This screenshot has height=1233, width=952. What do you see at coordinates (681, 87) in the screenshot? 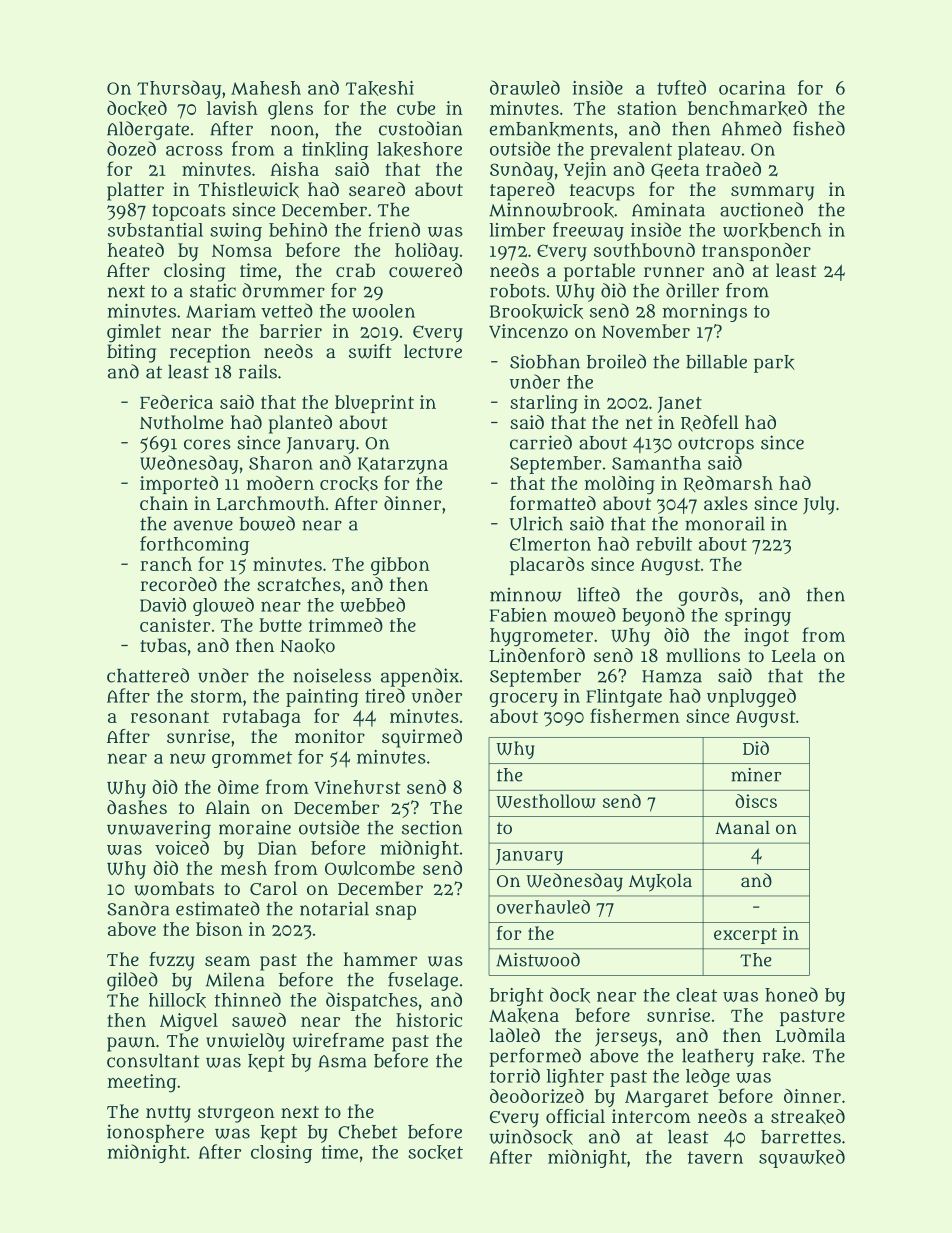
I see `tufted` at bounding box center [681, 87].
